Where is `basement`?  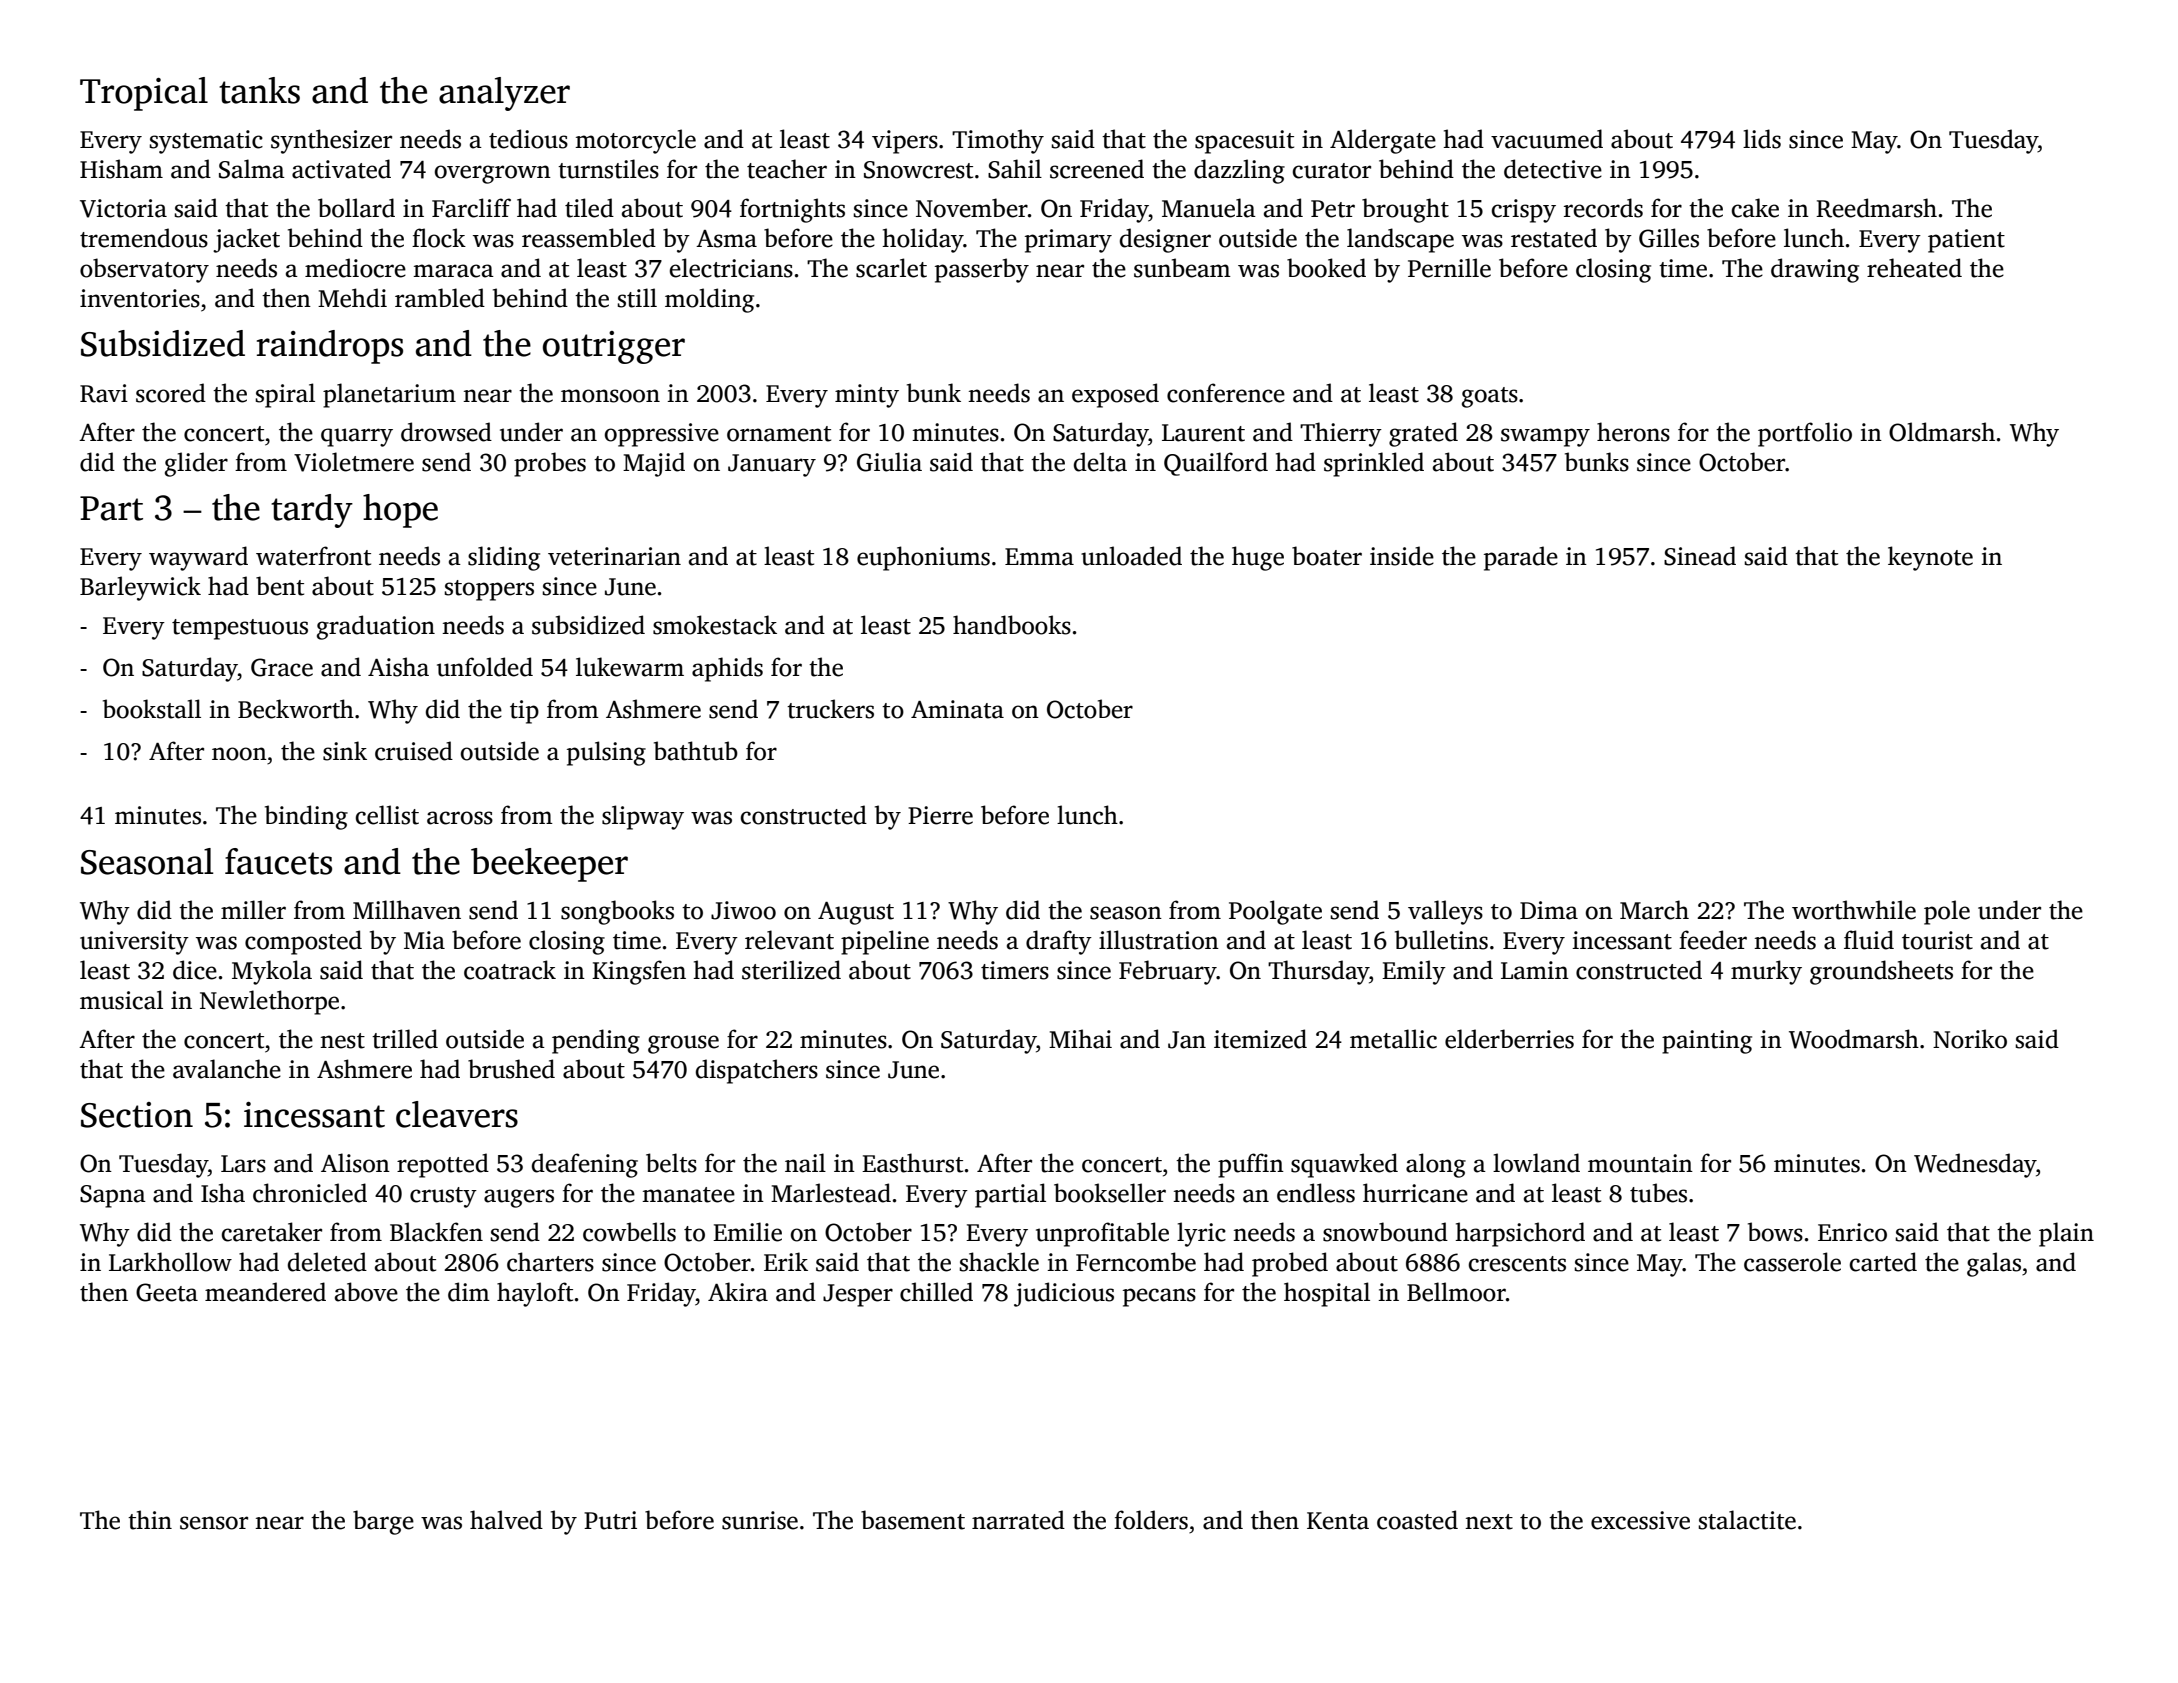 basement is located at coordinates (913, 1520).
